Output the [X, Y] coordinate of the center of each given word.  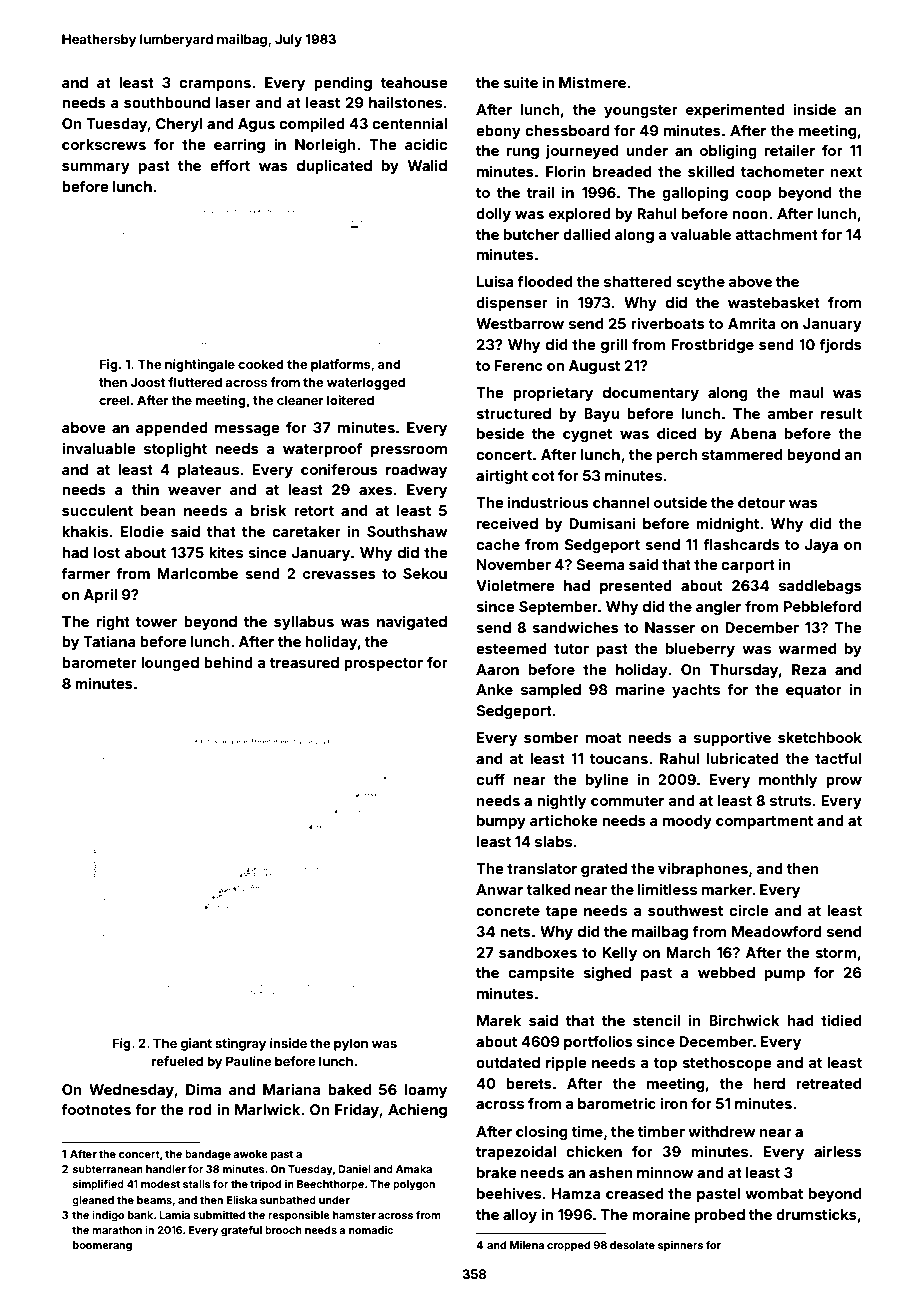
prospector [383, 664]
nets [515, 932]
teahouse [414, 82]
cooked [261, 364]
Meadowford [777, 931]
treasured [304, 662]
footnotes [96, 1109]
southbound [167, 102]
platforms [341, 365]
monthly [788, 781]
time [587, 1131]
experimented [735, 110]
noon [750, 215]
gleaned [93, 1201]
